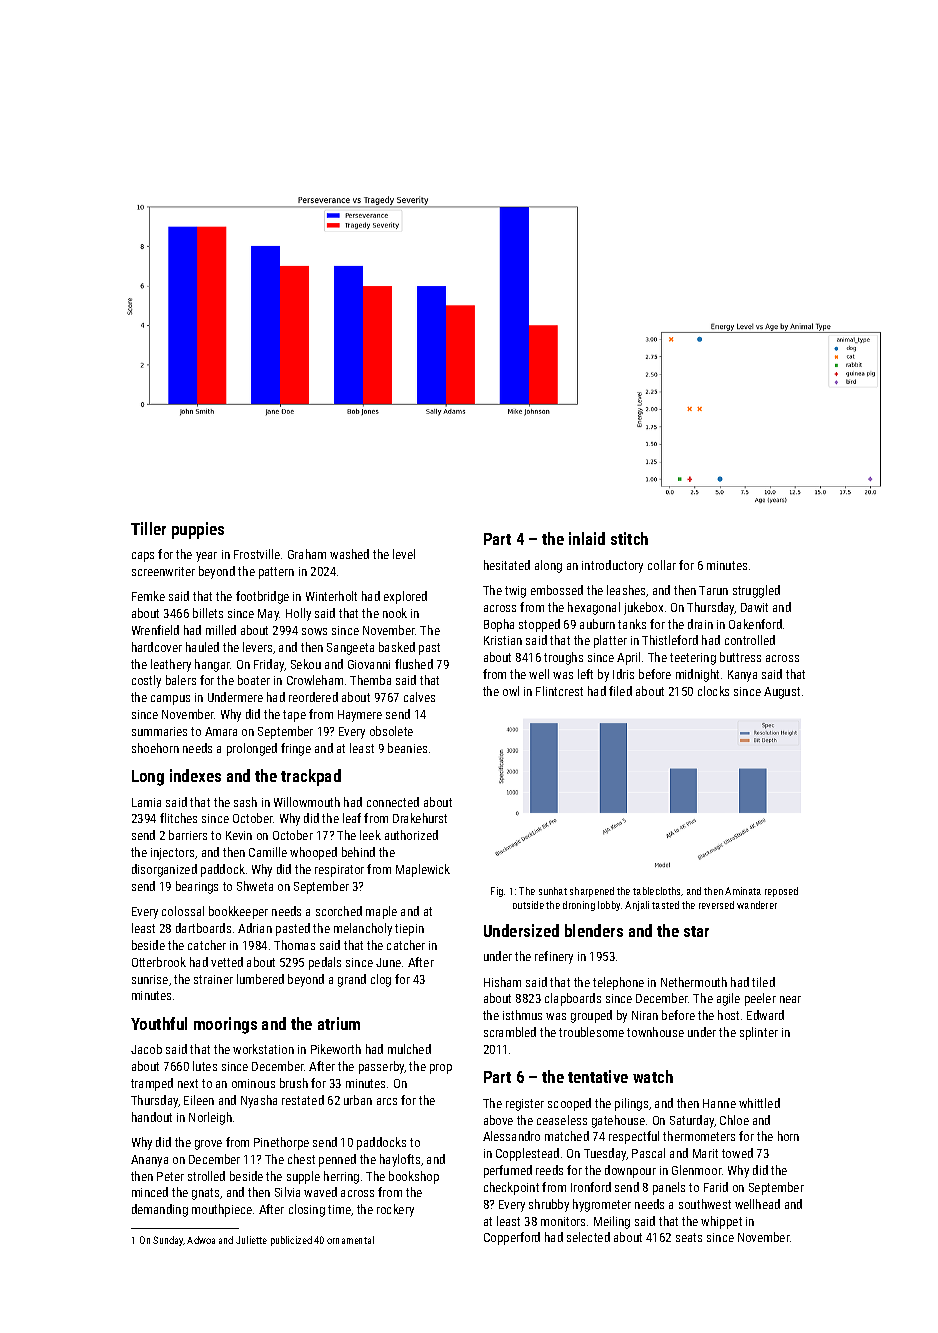 Image resolution: width=938 pixels, height=1333 pixels. Describe the element at coordinates (208, 613) in the screenshot. I see `billets` at that location.
